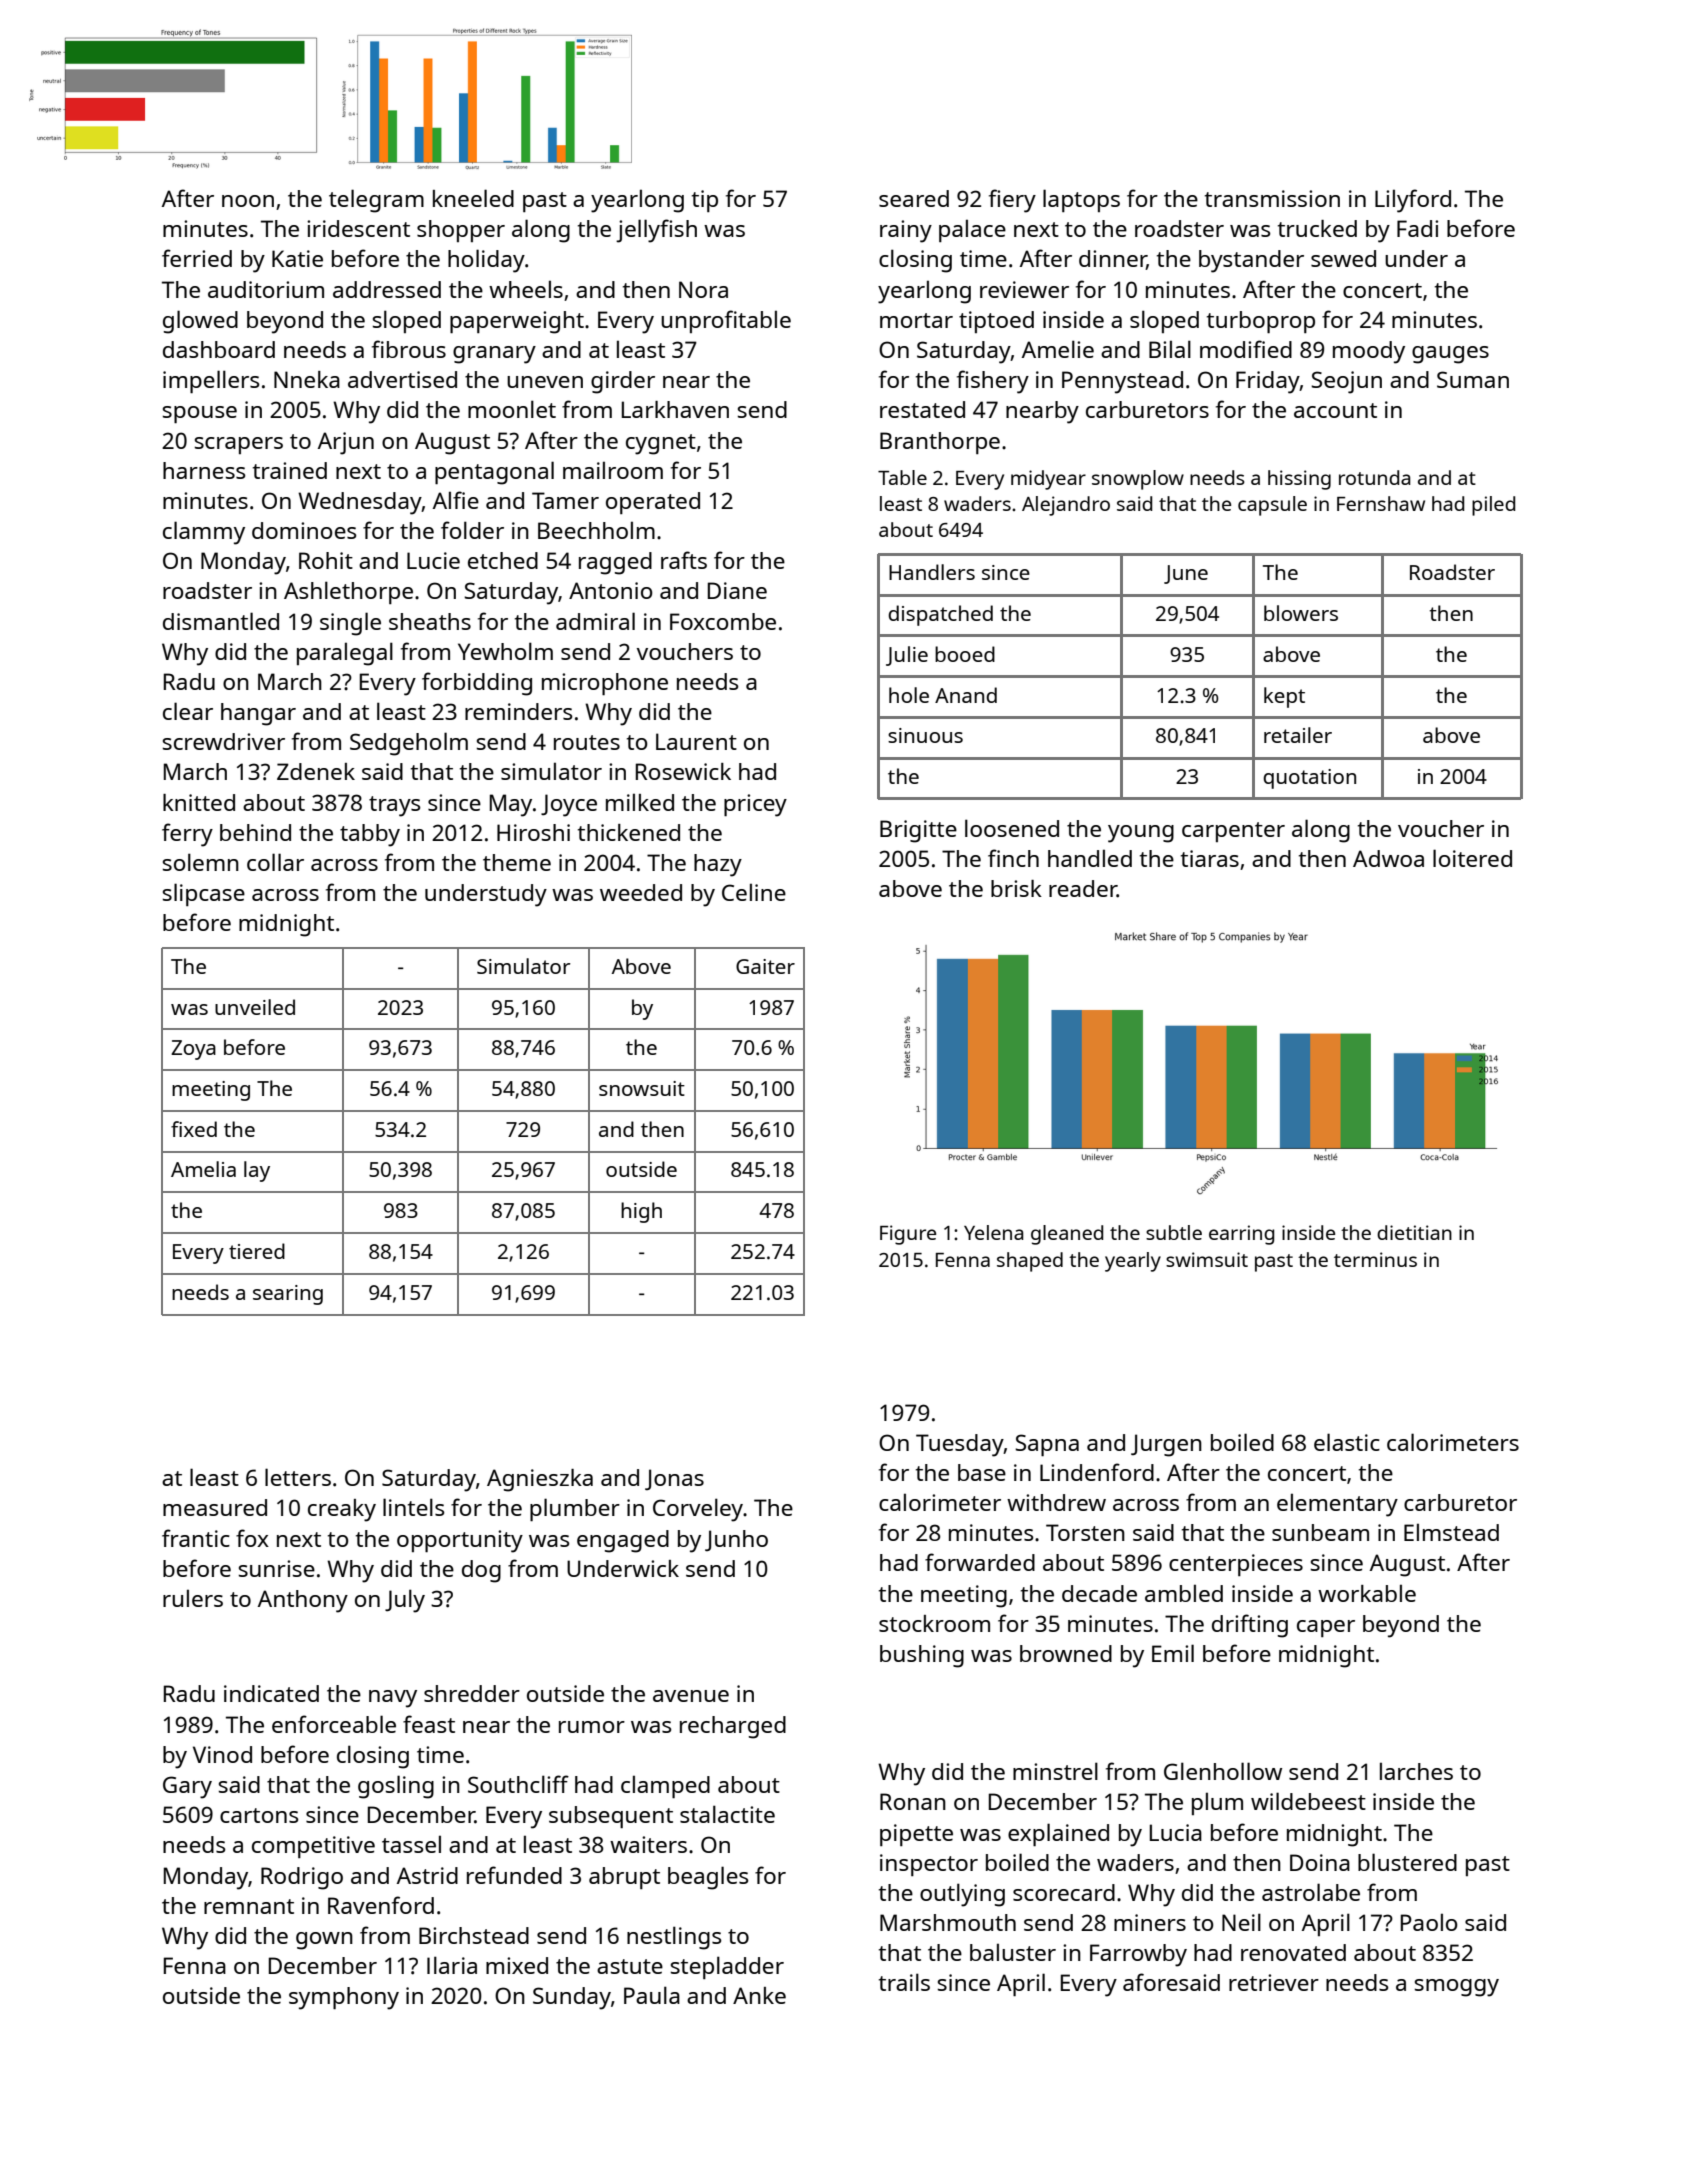 The width and height of the page is (1683, 2178). Describe the element at coordinates (980, 1562) in the page. I see `forwarded` at that location.
